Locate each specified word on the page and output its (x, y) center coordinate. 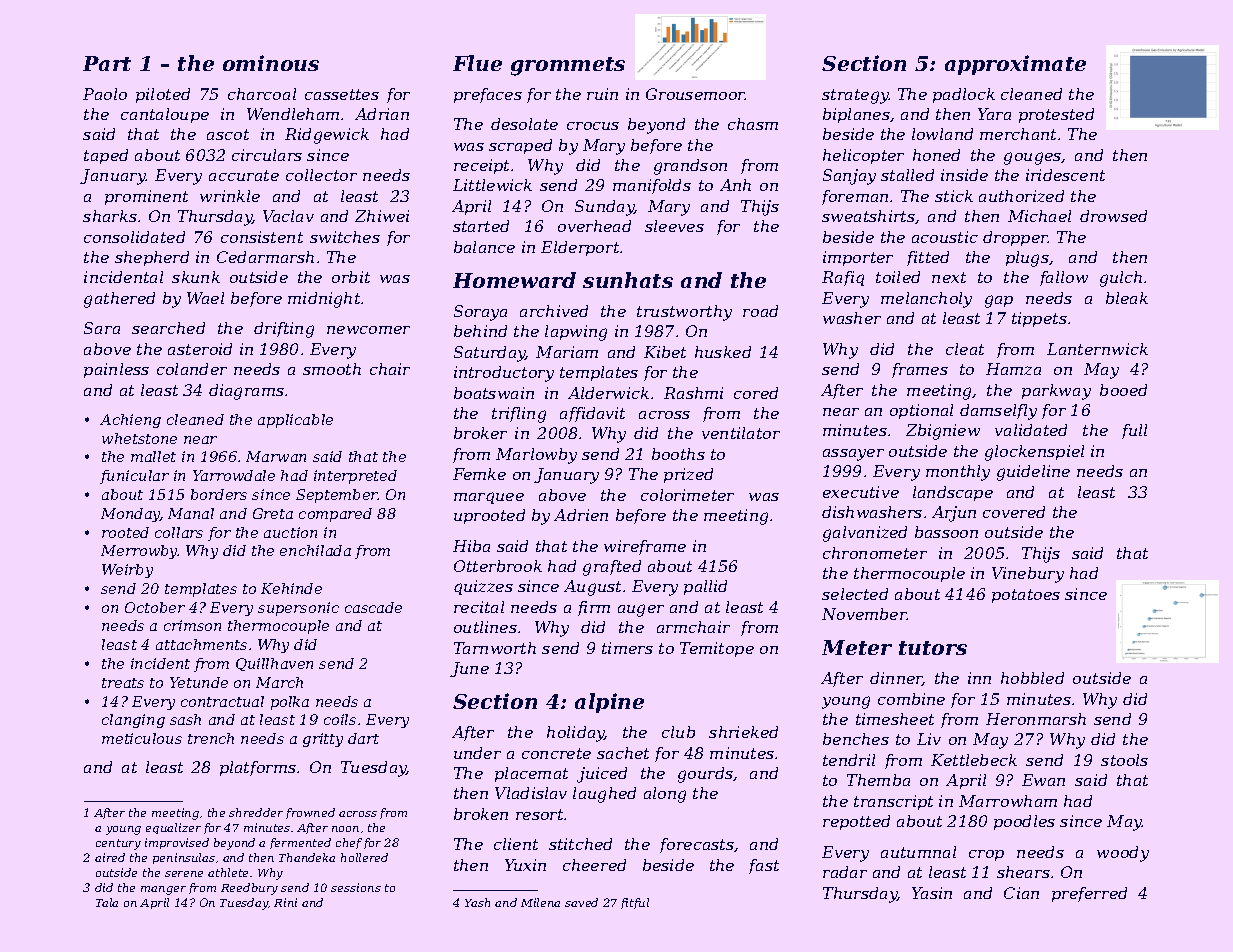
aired (110, 857)
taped (106, 156)
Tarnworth (495, 648)
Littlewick (492, 185)
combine (911, 699)
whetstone (139, 438)
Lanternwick (1097, 349)
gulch (1121, 279)
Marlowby (536, 456)
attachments (201, 644)
